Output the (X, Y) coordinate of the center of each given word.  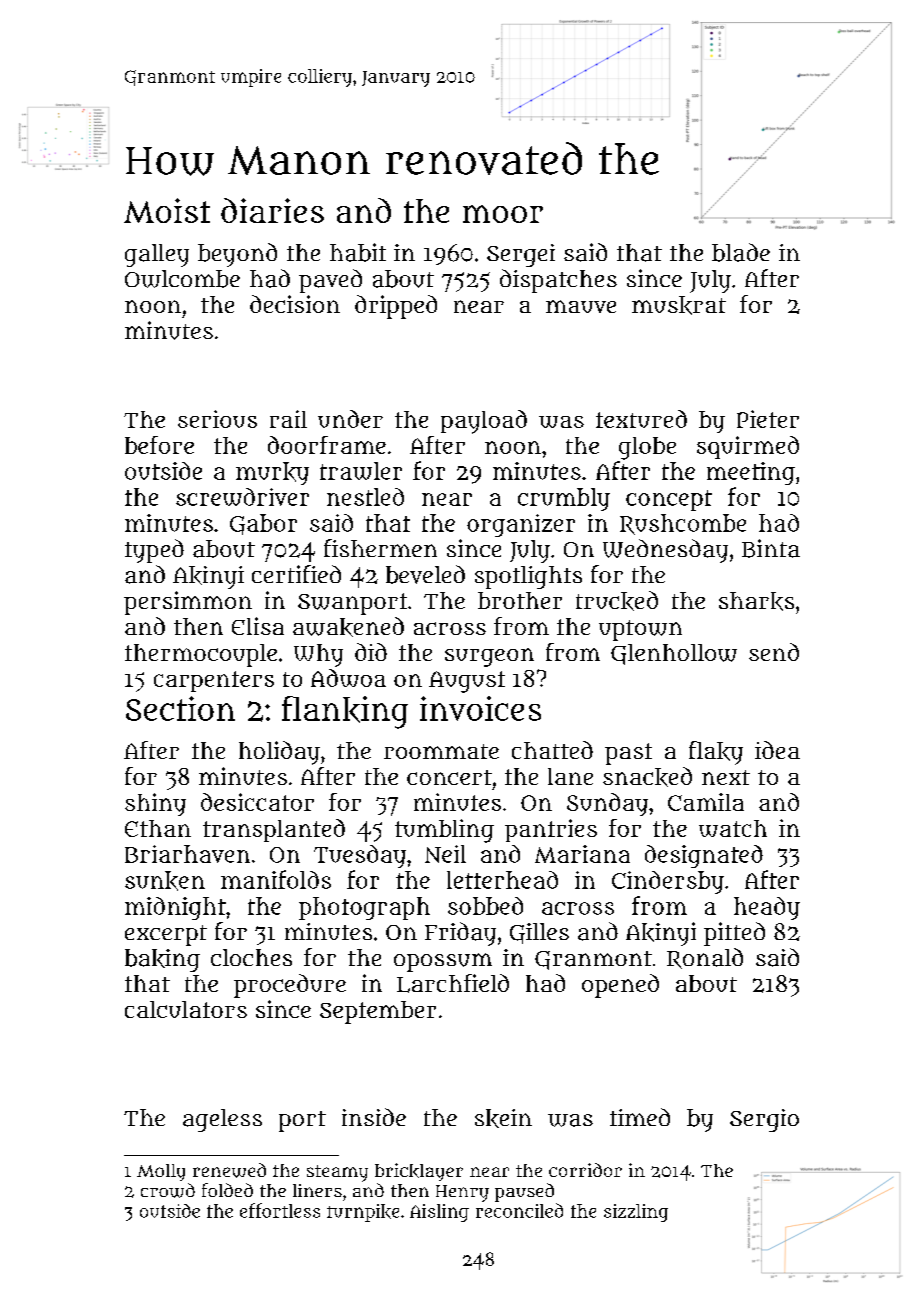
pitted (734, 934)
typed (154, 551)
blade (741, 252)
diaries (272, 210)
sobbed (485, 906)
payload (484, 422)
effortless (280, 1210)
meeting (751, 473)
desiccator (257, 802)
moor (503, 214)
